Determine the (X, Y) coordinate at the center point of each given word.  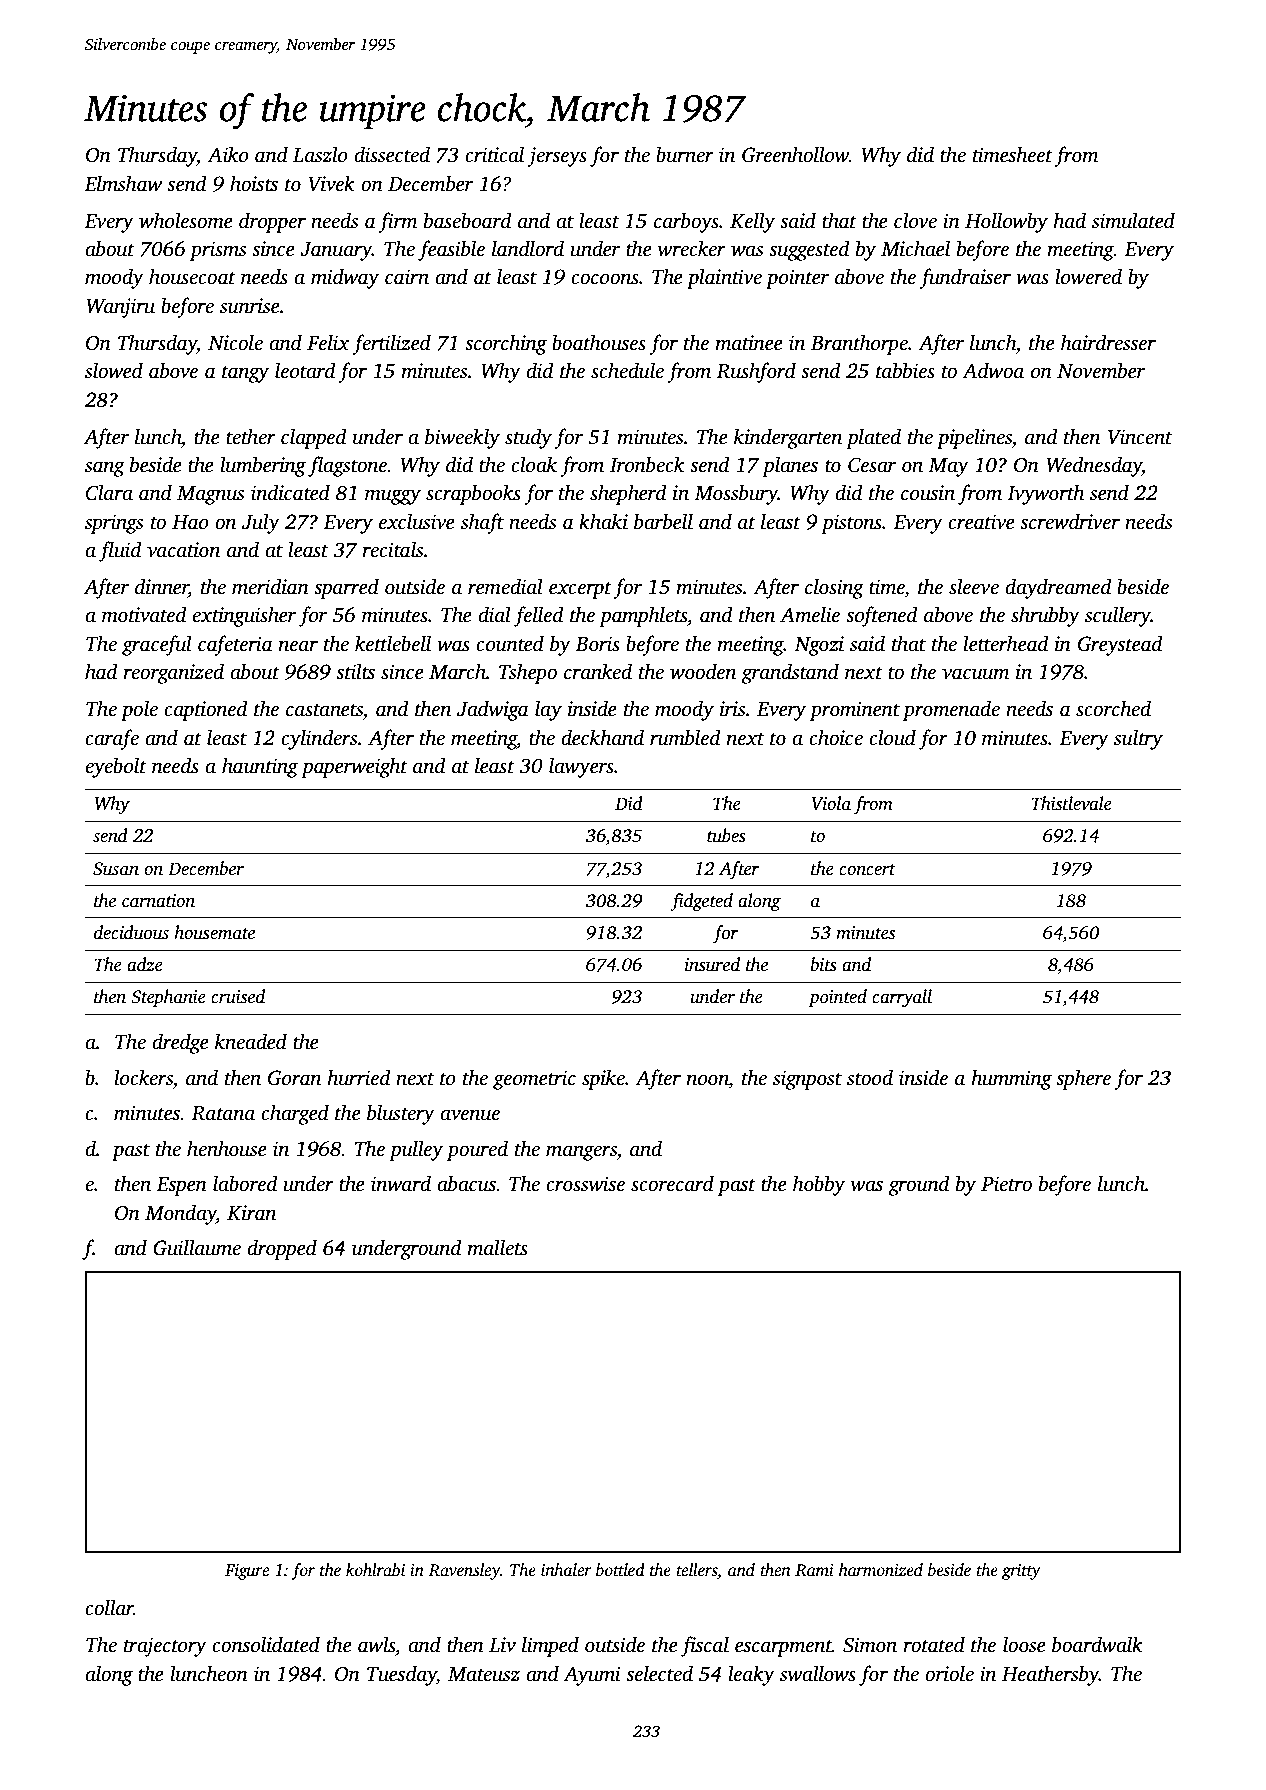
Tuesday (402, 1675)
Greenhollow (795, 154)
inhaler (566, 1570)
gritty (1021, 1572)
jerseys (557, 157)
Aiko (228, 154)
